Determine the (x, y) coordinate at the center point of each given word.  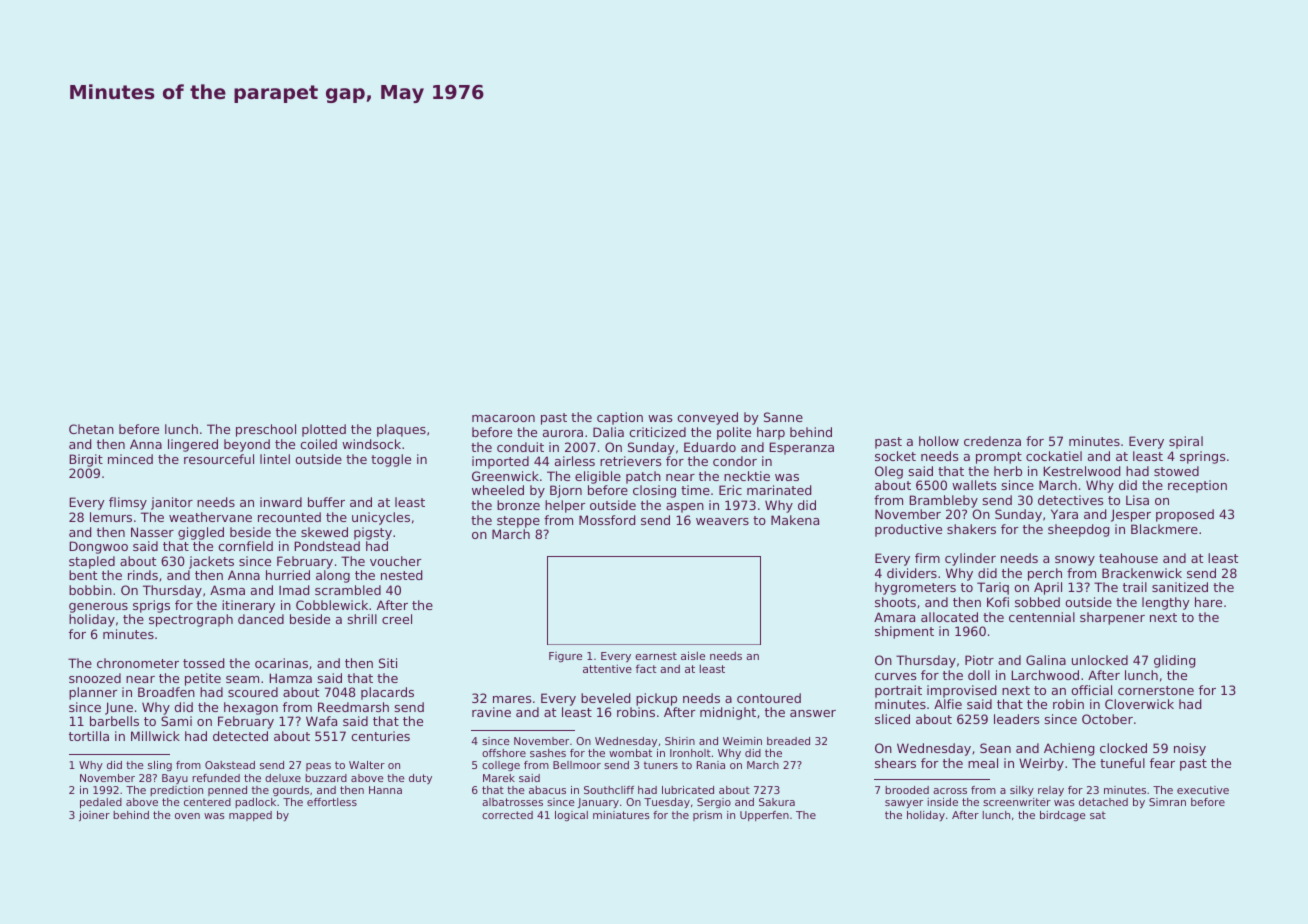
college (501, 766)
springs (1202, 457)
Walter (367, 765)
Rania (711, 765)
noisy (1190, 749)
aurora (563, 433)
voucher (396, 561)
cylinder (970, 559)
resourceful (219, 459)
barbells (114, 721)
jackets (211, 562)
